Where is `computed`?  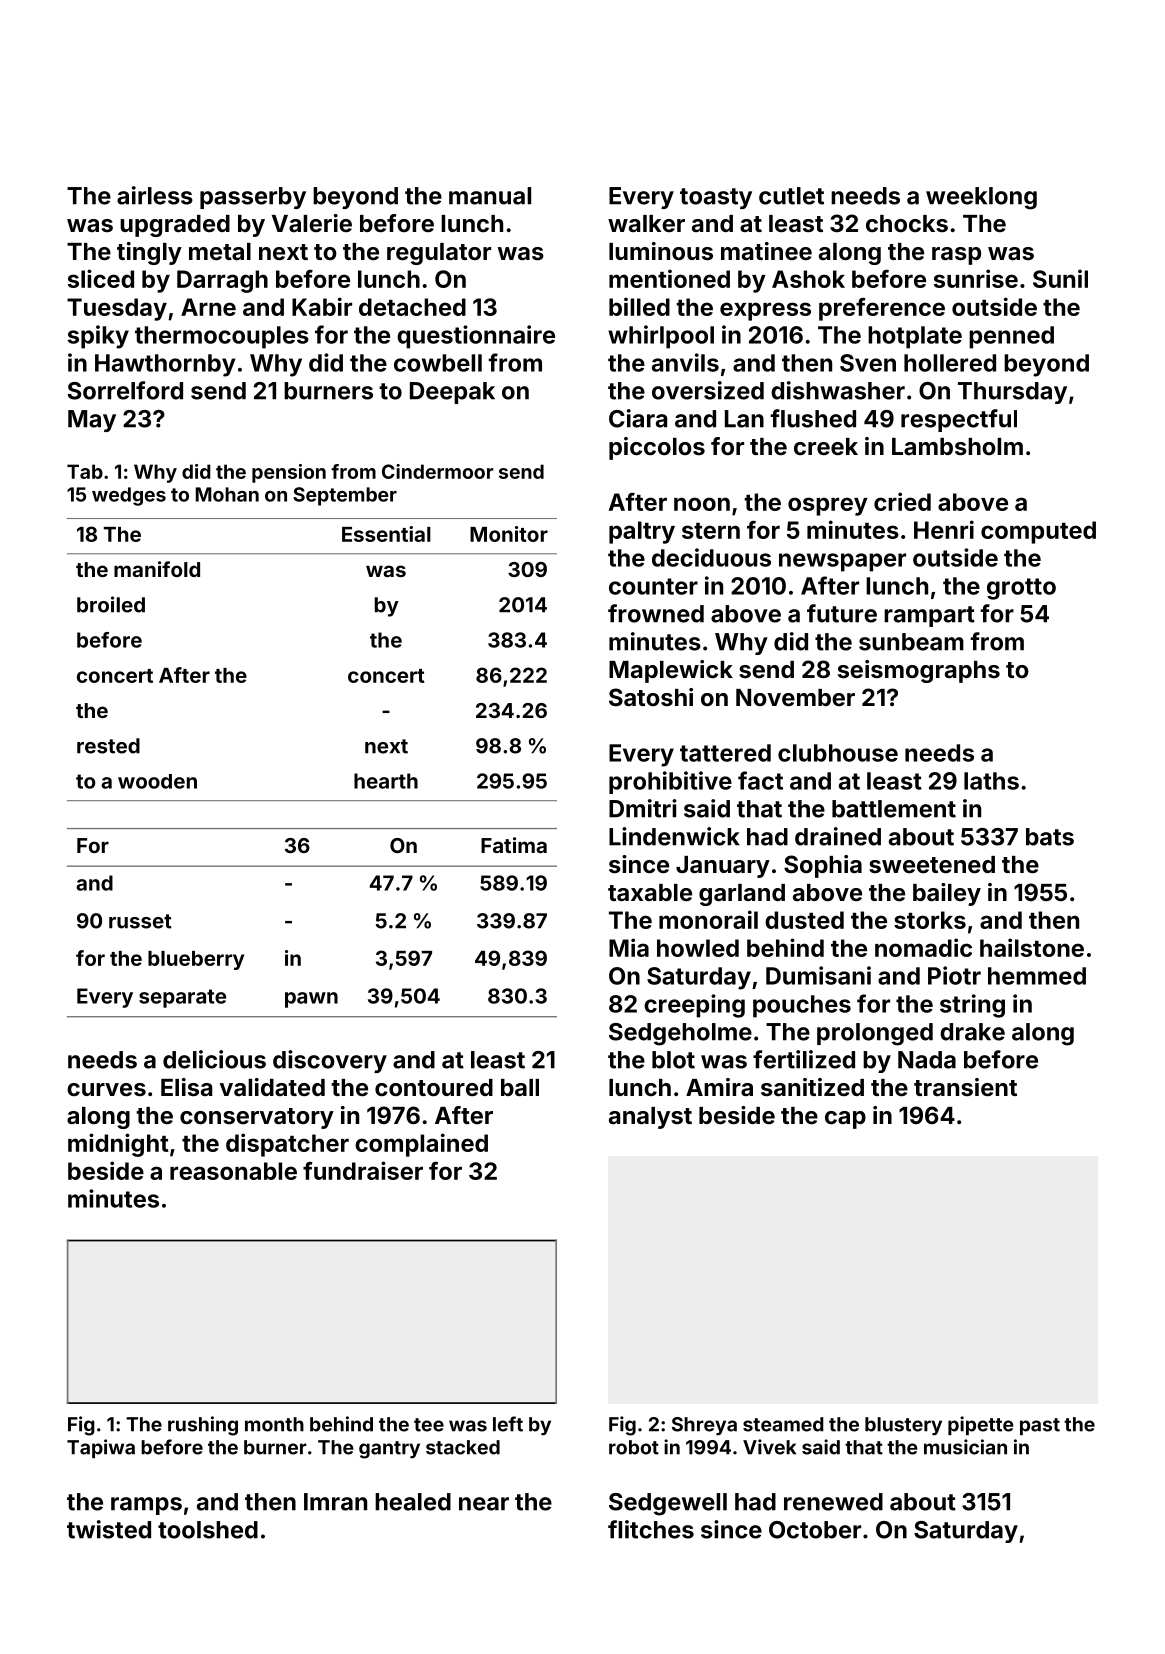
computed is located at coordinates (1038, 532).
